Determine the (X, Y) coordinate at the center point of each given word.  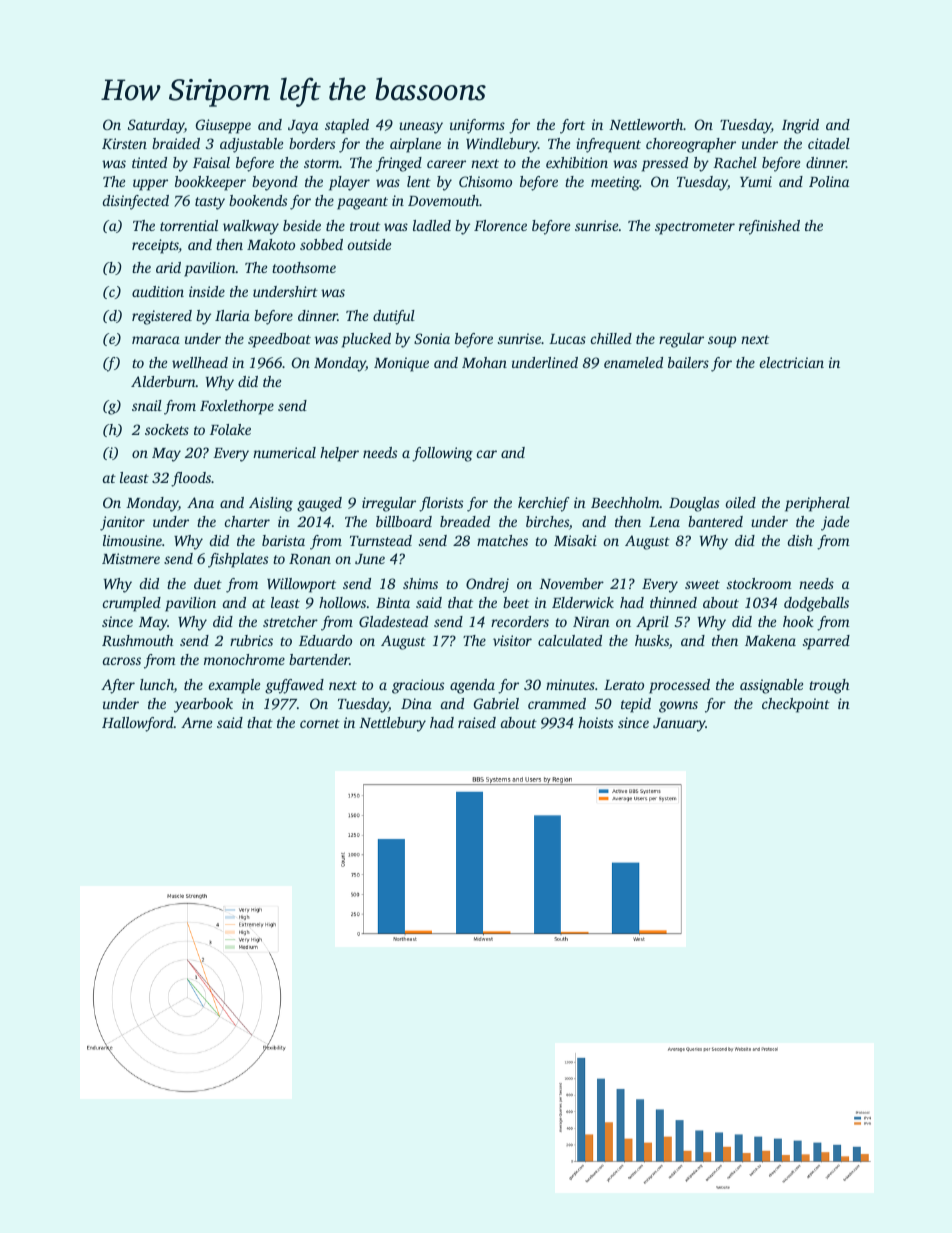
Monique (401, 364)
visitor (512, 640)
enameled (633, 362)
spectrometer (695, 228)
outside (369, 244)
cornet (320, 723)
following (442, 454)
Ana (200, 502)
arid (168, 267)
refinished (769, 227)
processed (679, 686)
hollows (342, 602)
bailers (688, 362)
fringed (399, 164)
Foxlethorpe (237, 407)
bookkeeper (210, 183)
